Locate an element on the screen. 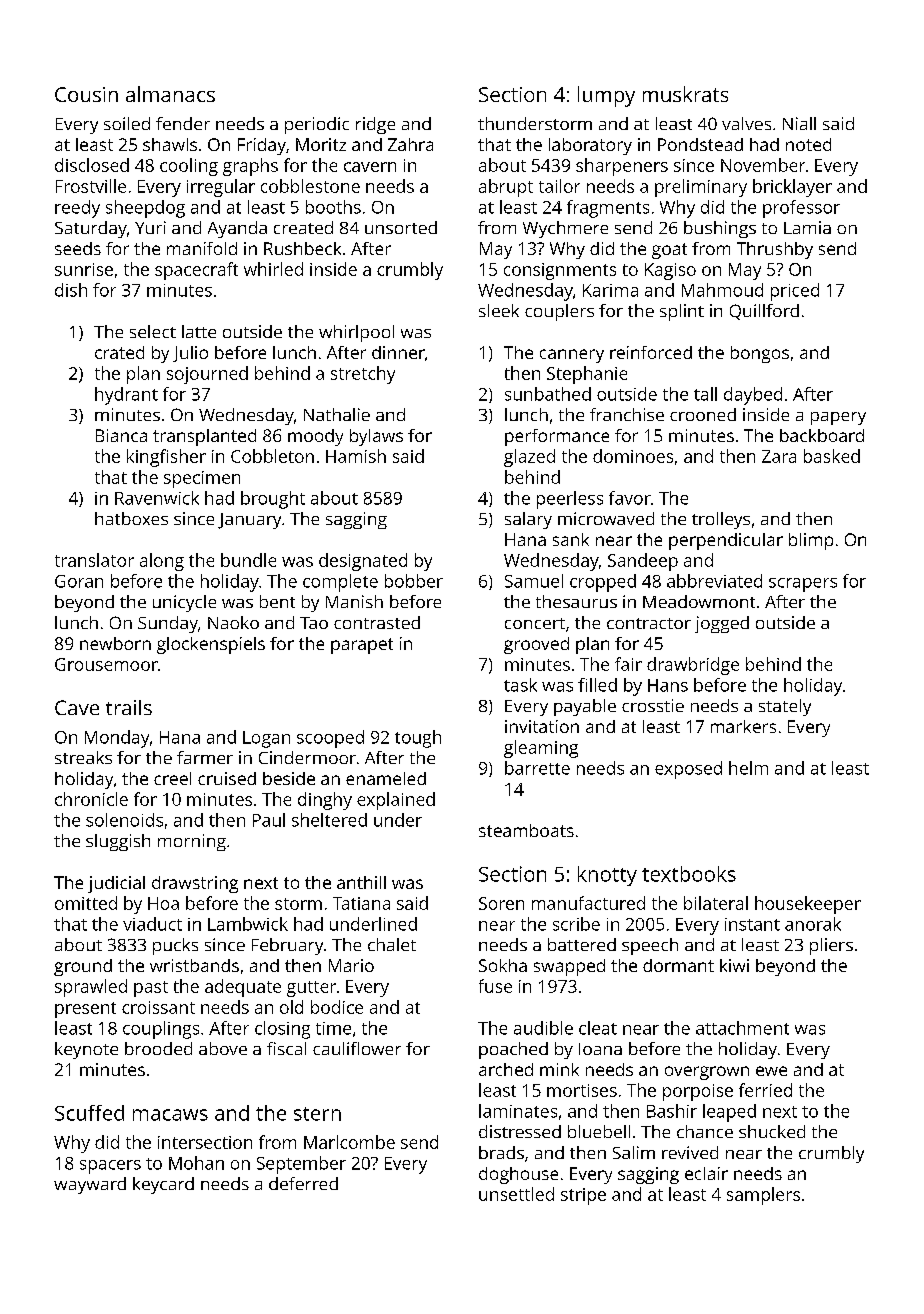 The width and height of the screenshot is (924, 1314). sheepdog is located at coordinates (145, 209).
